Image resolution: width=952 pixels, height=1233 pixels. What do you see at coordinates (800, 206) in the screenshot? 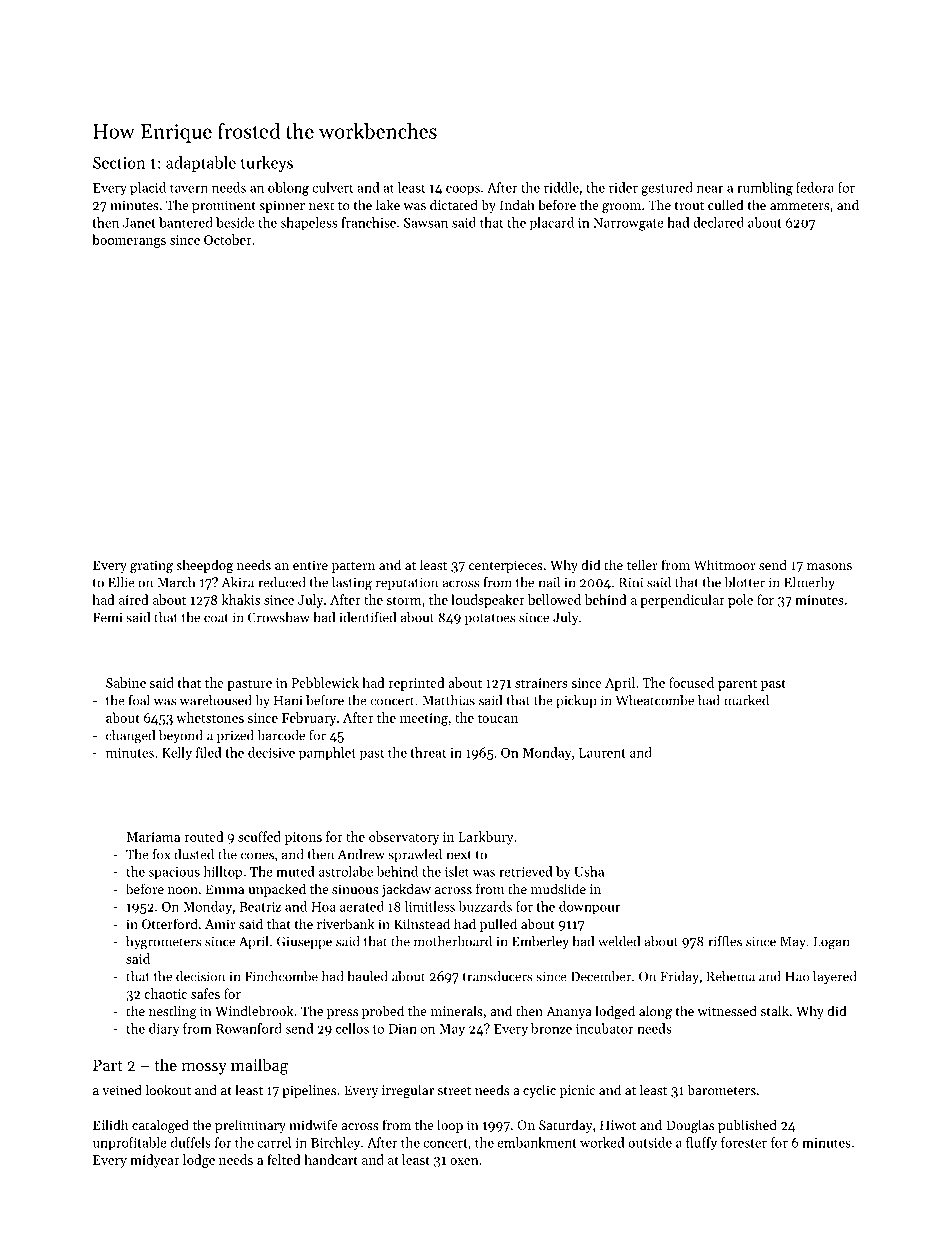
I see `ammeters` at bounding box center [800, 206].
